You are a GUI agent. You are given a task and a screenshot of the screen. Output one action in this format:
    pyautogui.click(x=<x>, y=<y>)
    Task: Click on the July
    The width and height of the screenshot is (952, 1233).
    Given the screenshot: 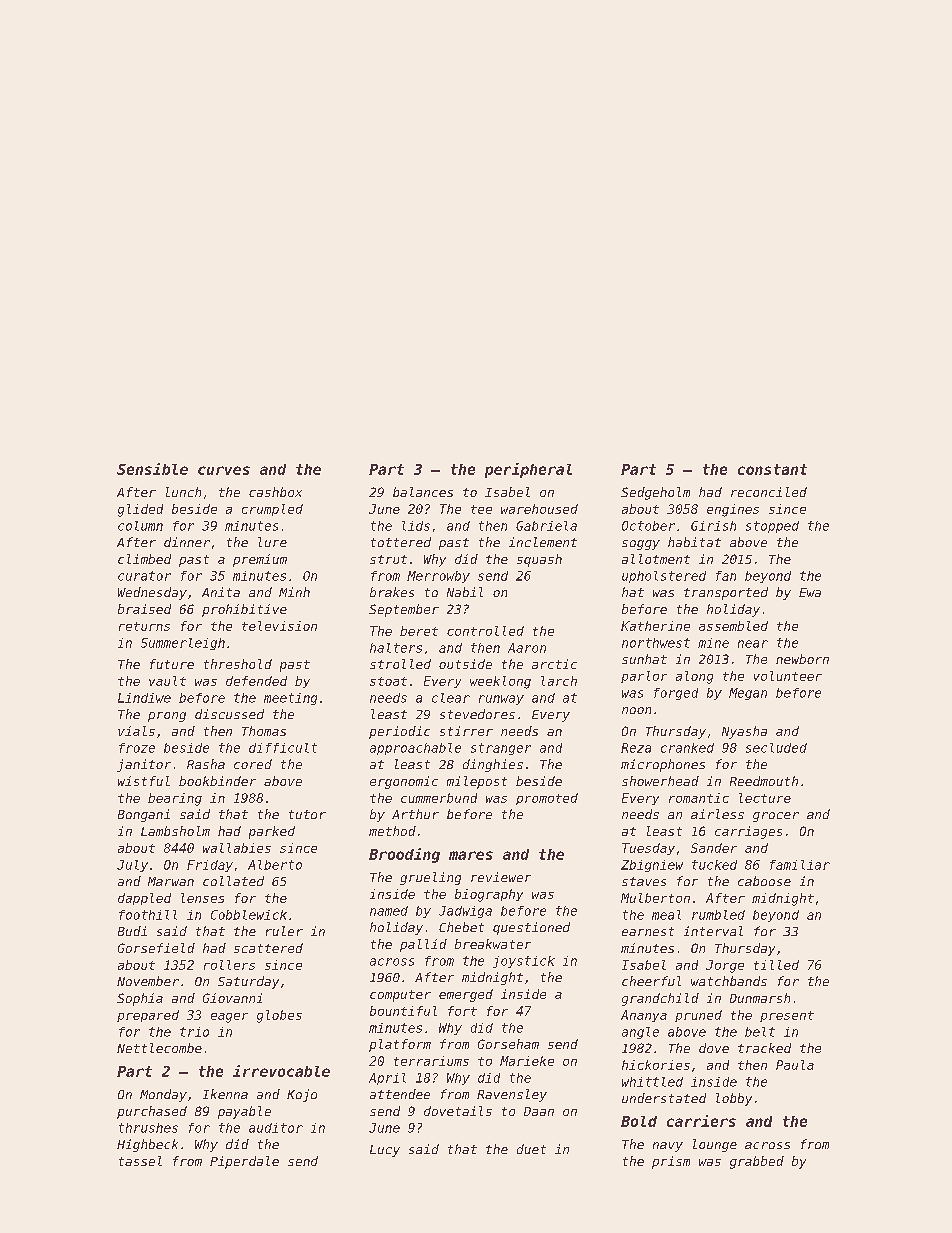 What is the action you would take?
    pyautogui.click(x=132, y=866)
